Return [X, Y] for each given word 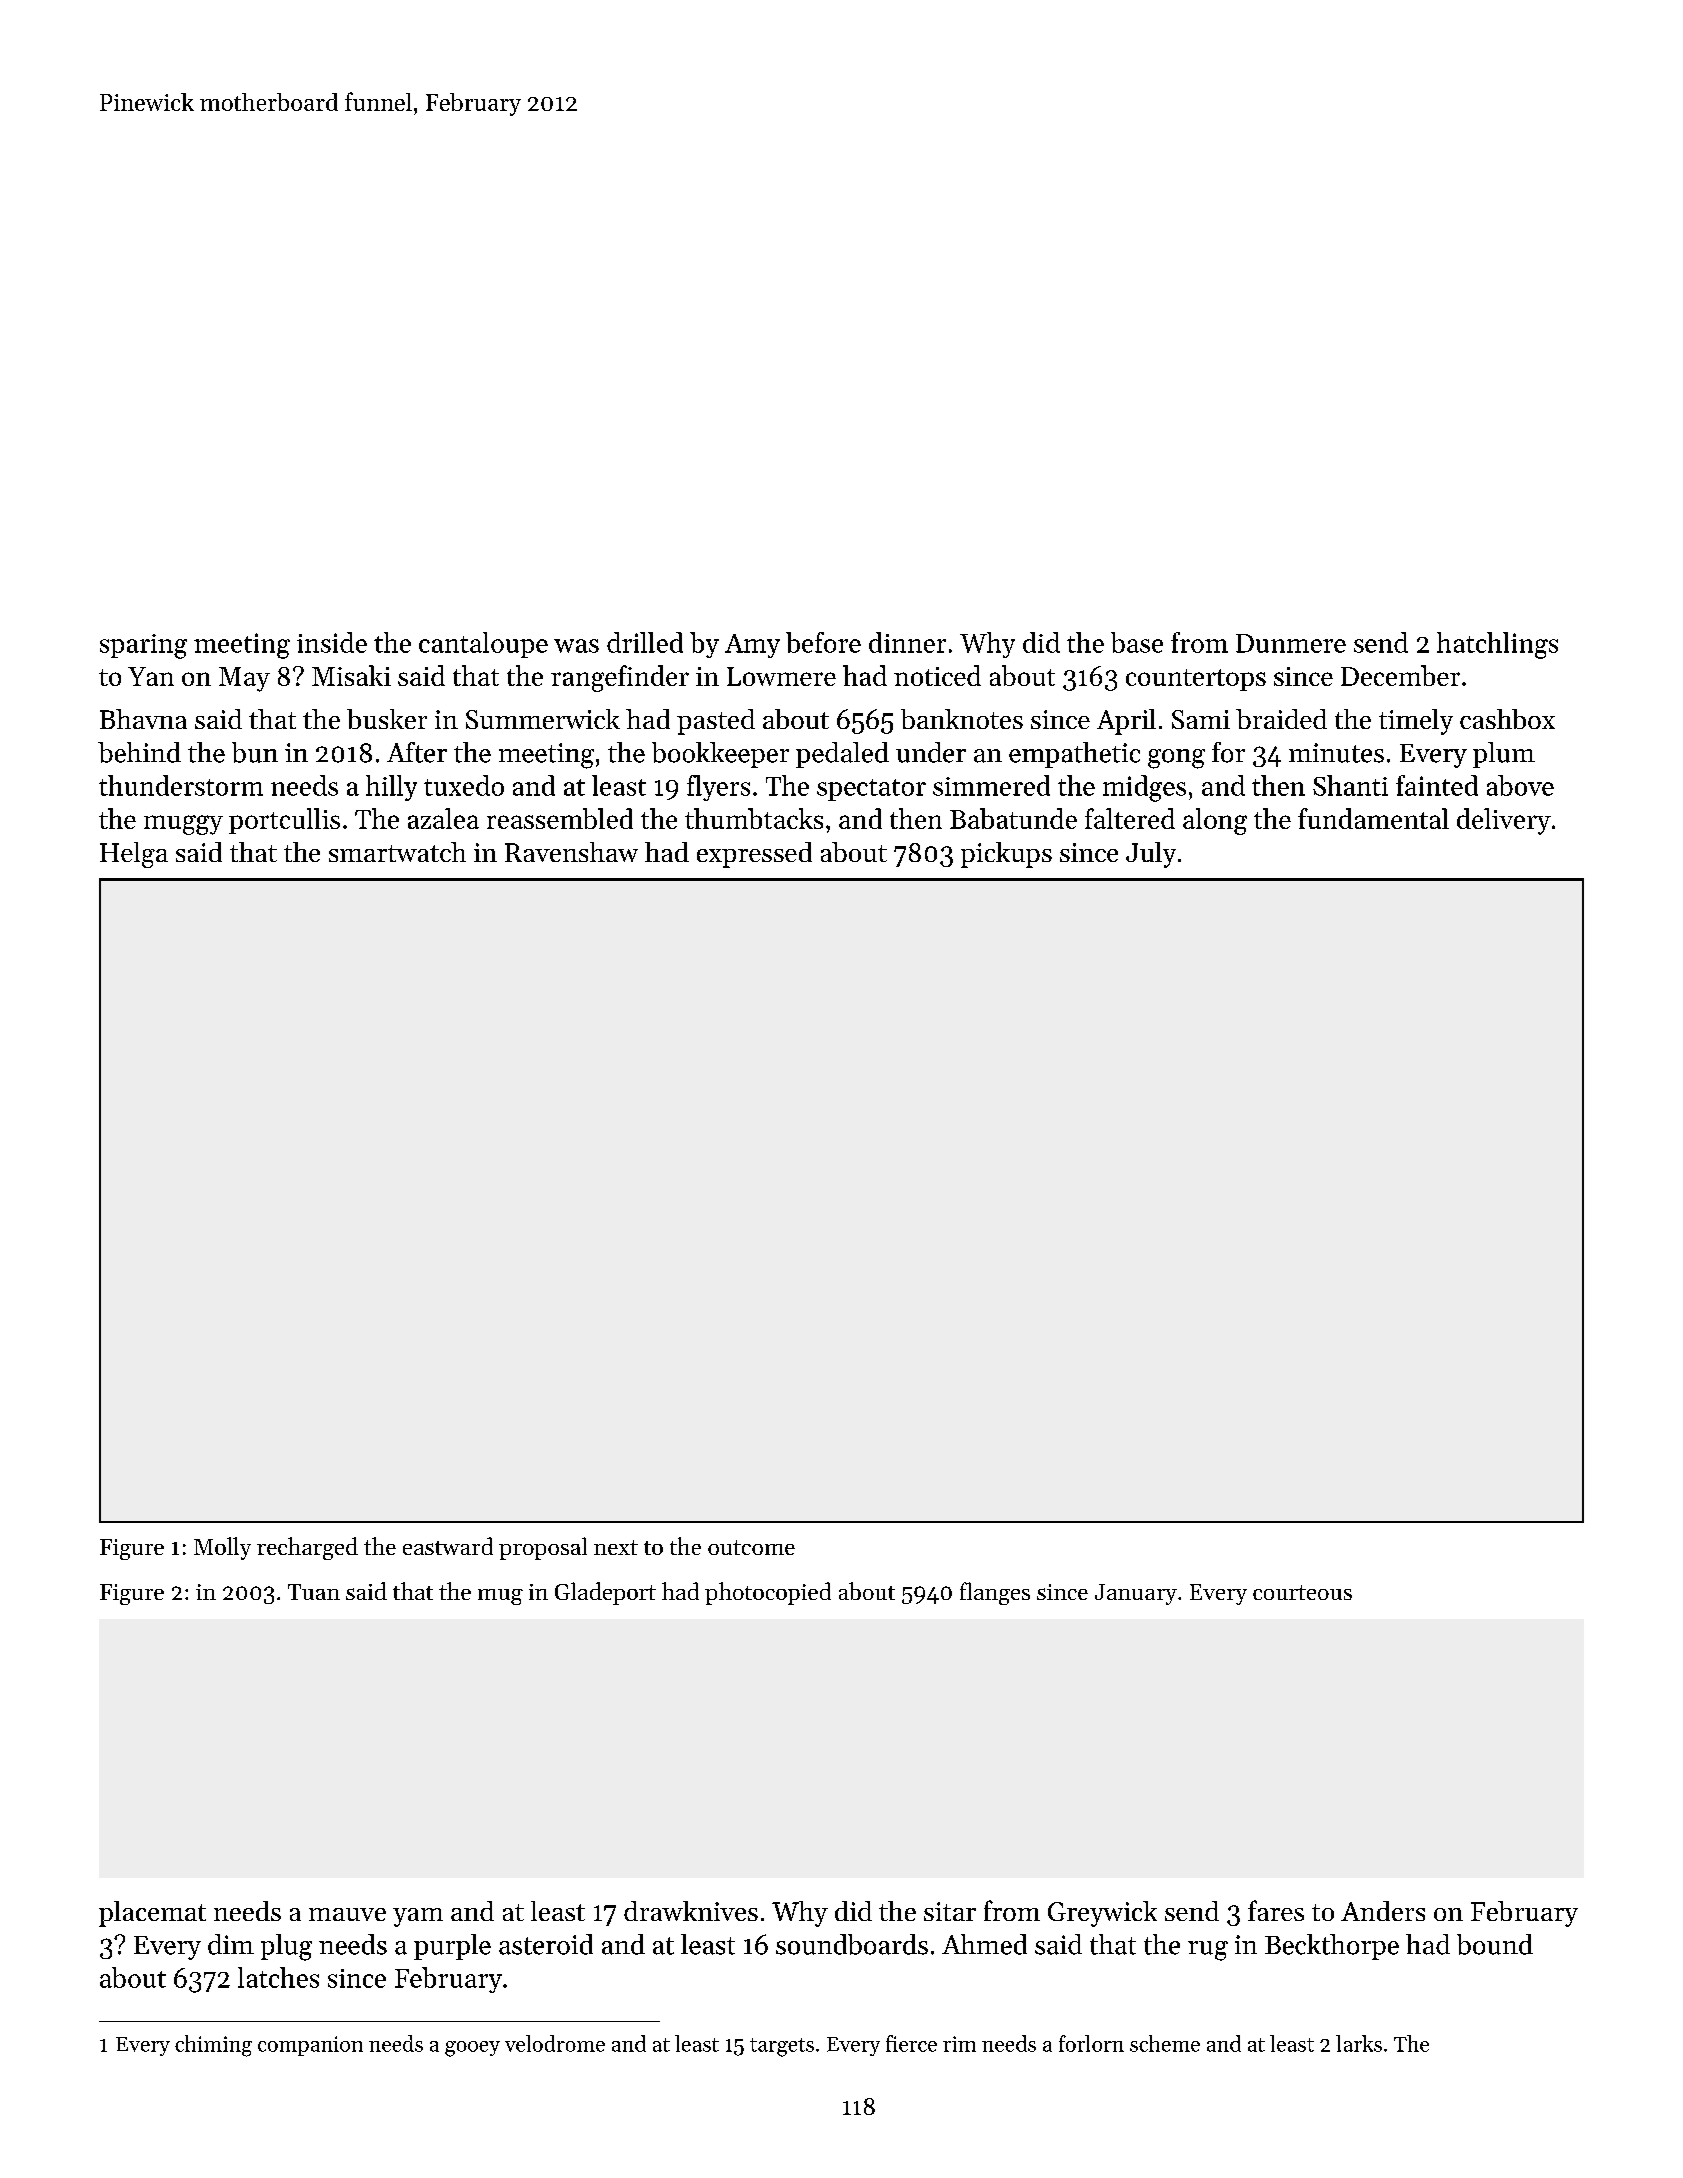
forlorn [1091, 2043]
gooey [472, 2049]
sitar [950, 1911]
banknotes [962, 719]
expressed [754, 855]
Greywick [1102, 1914]
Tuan [314, 1592]
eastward [448, 1546]
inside [332, 642]
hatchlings [1497, 645]
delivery [1504, 821]
